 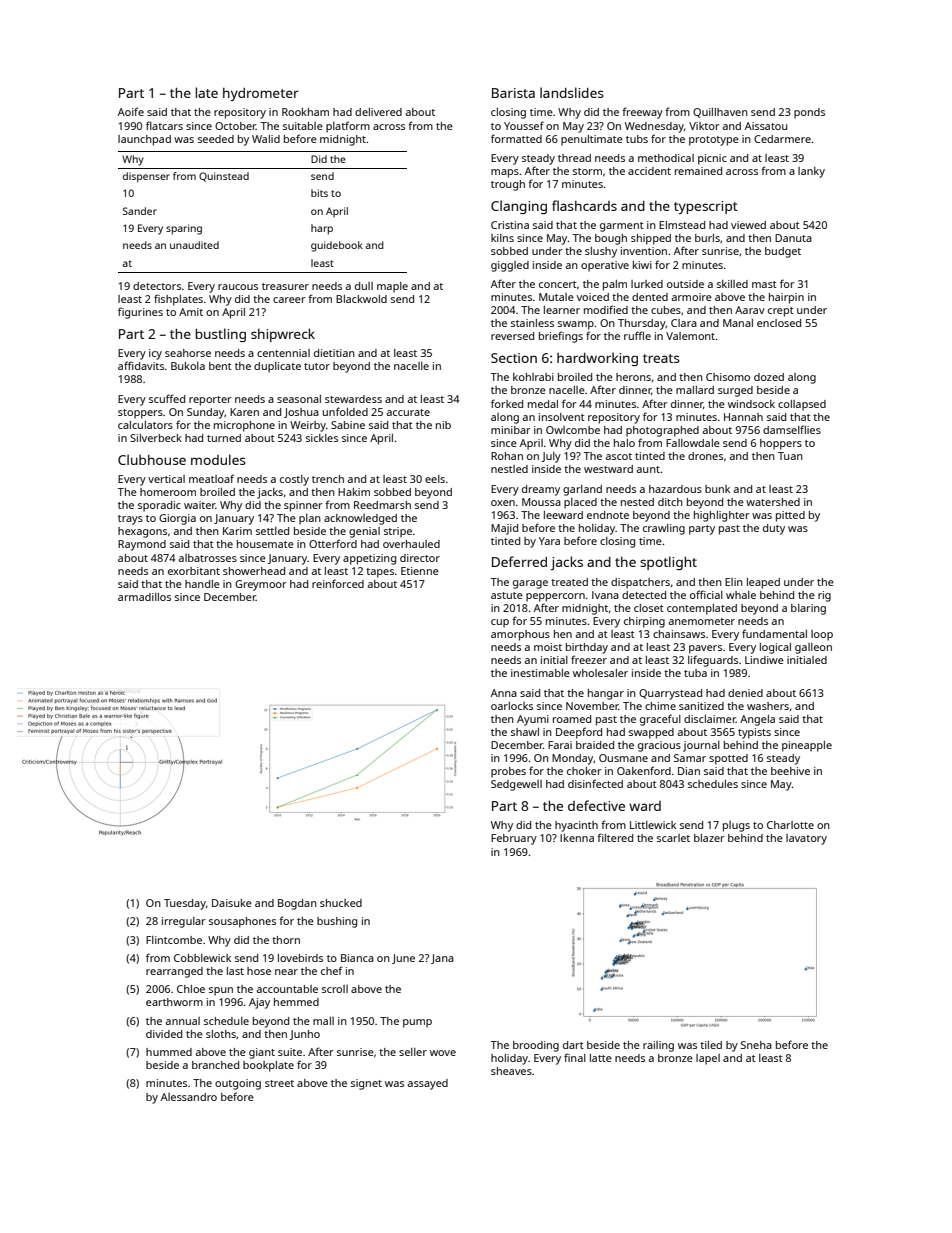 I want to click on remained, so click(x=698, y=171).
